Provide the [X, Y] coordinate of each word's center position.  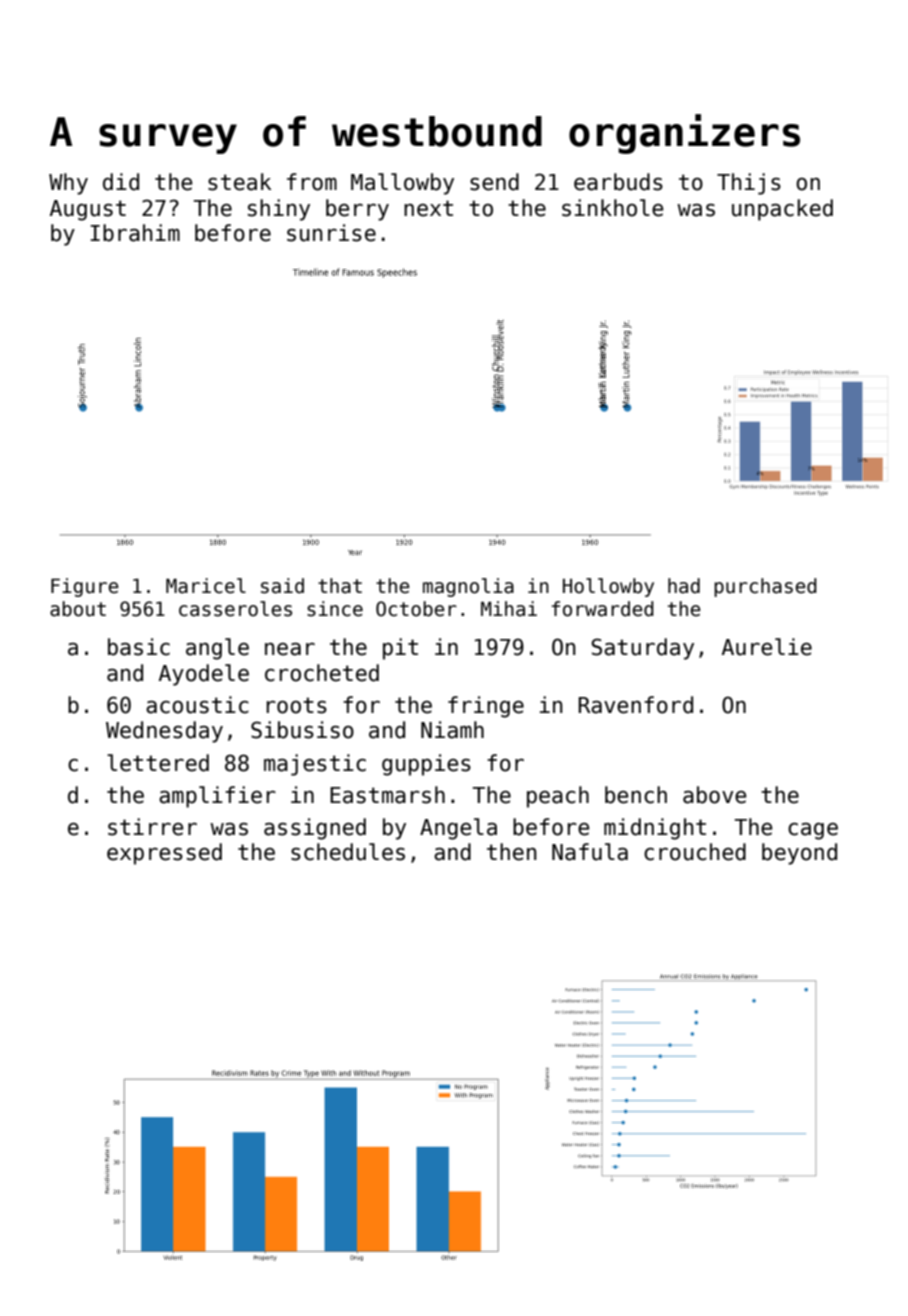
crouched [695, 852]
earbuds [618, 182]
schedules [348, 852]
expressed [164, 854]
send [494, 182]
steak [239, 182]
